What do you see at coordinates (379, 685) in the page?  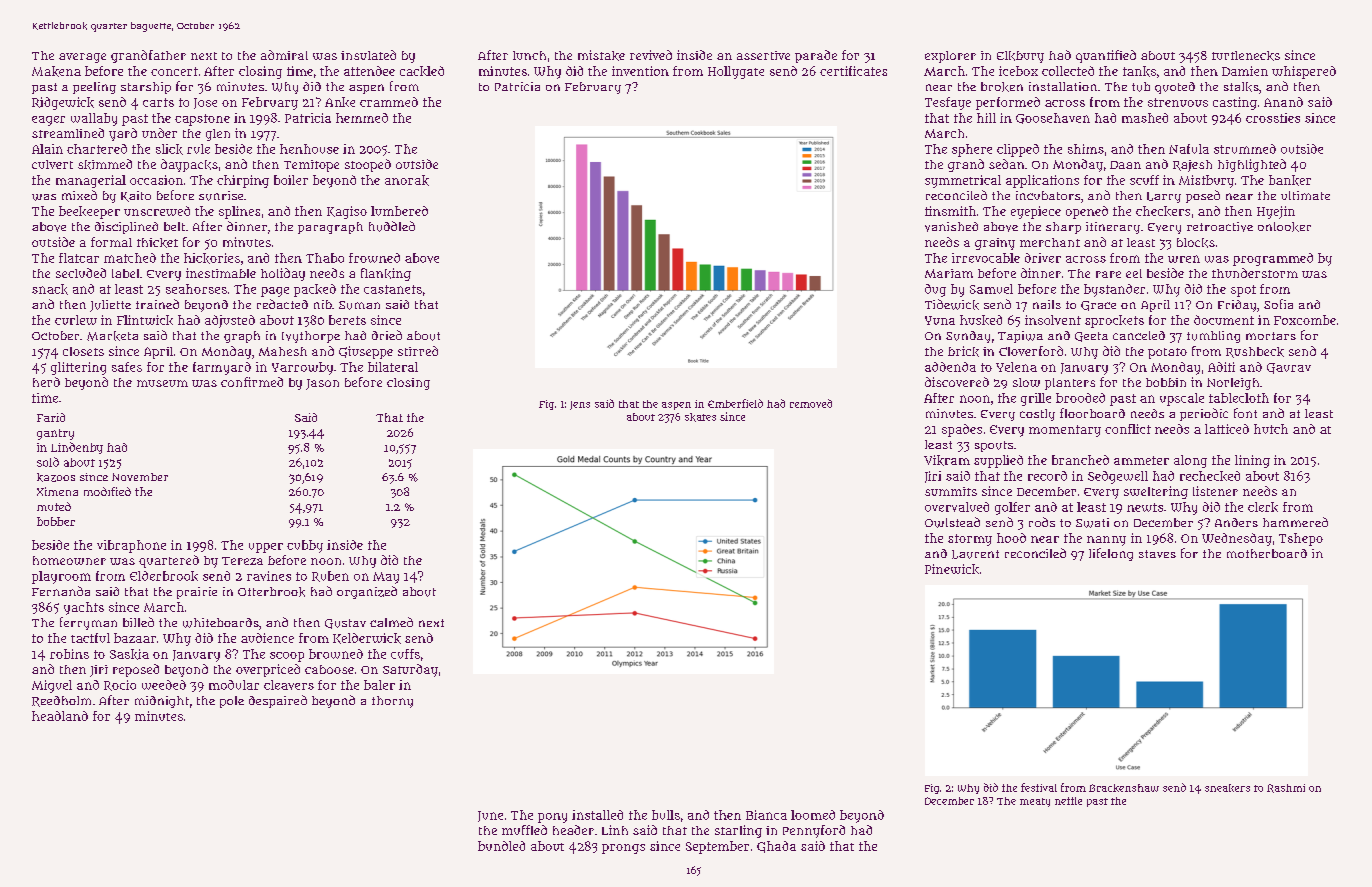 I see `baler` at bounding box center [379, 685].
